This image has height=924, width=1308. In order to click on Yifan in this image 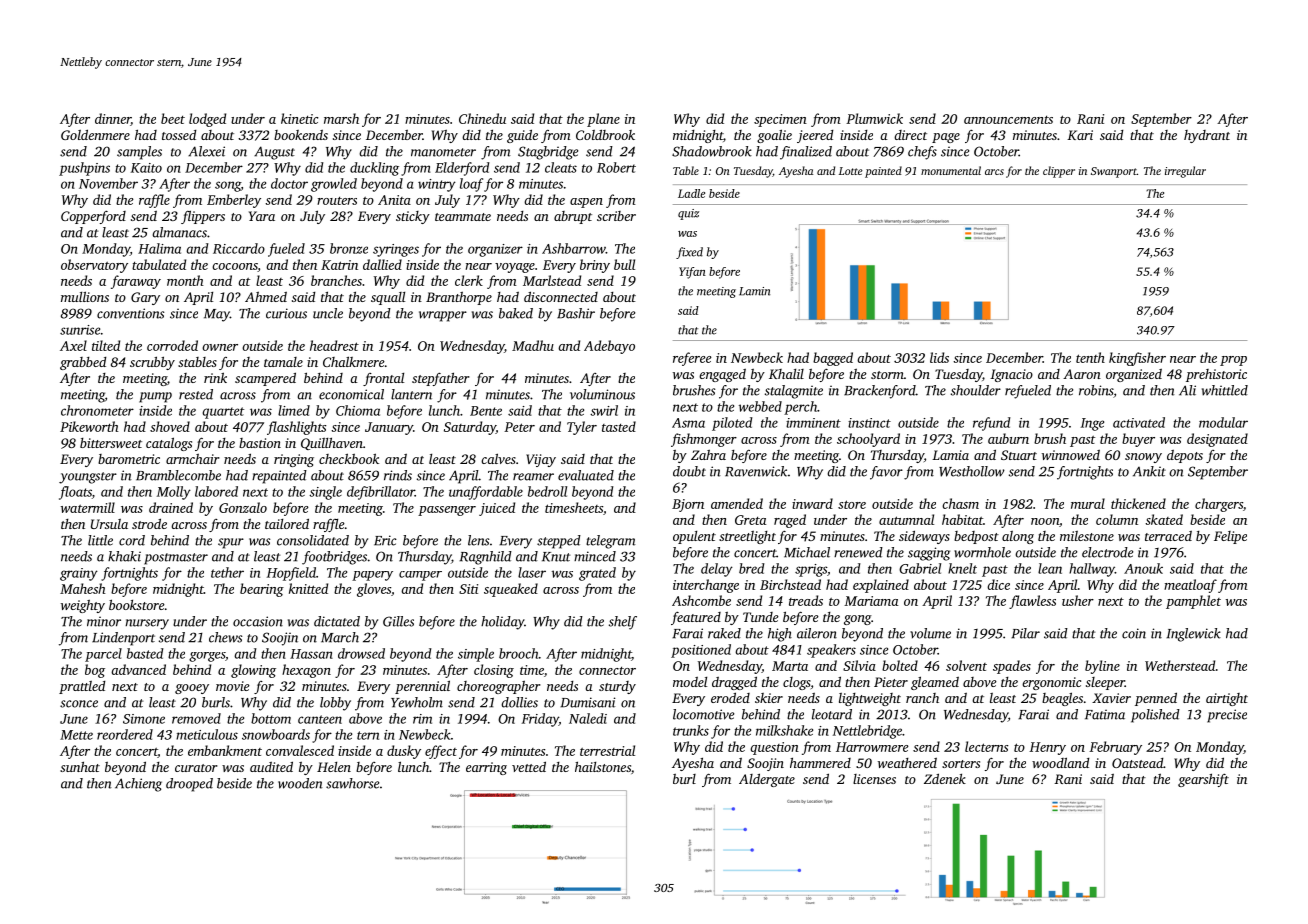, I will do `click(692, 273)`.
